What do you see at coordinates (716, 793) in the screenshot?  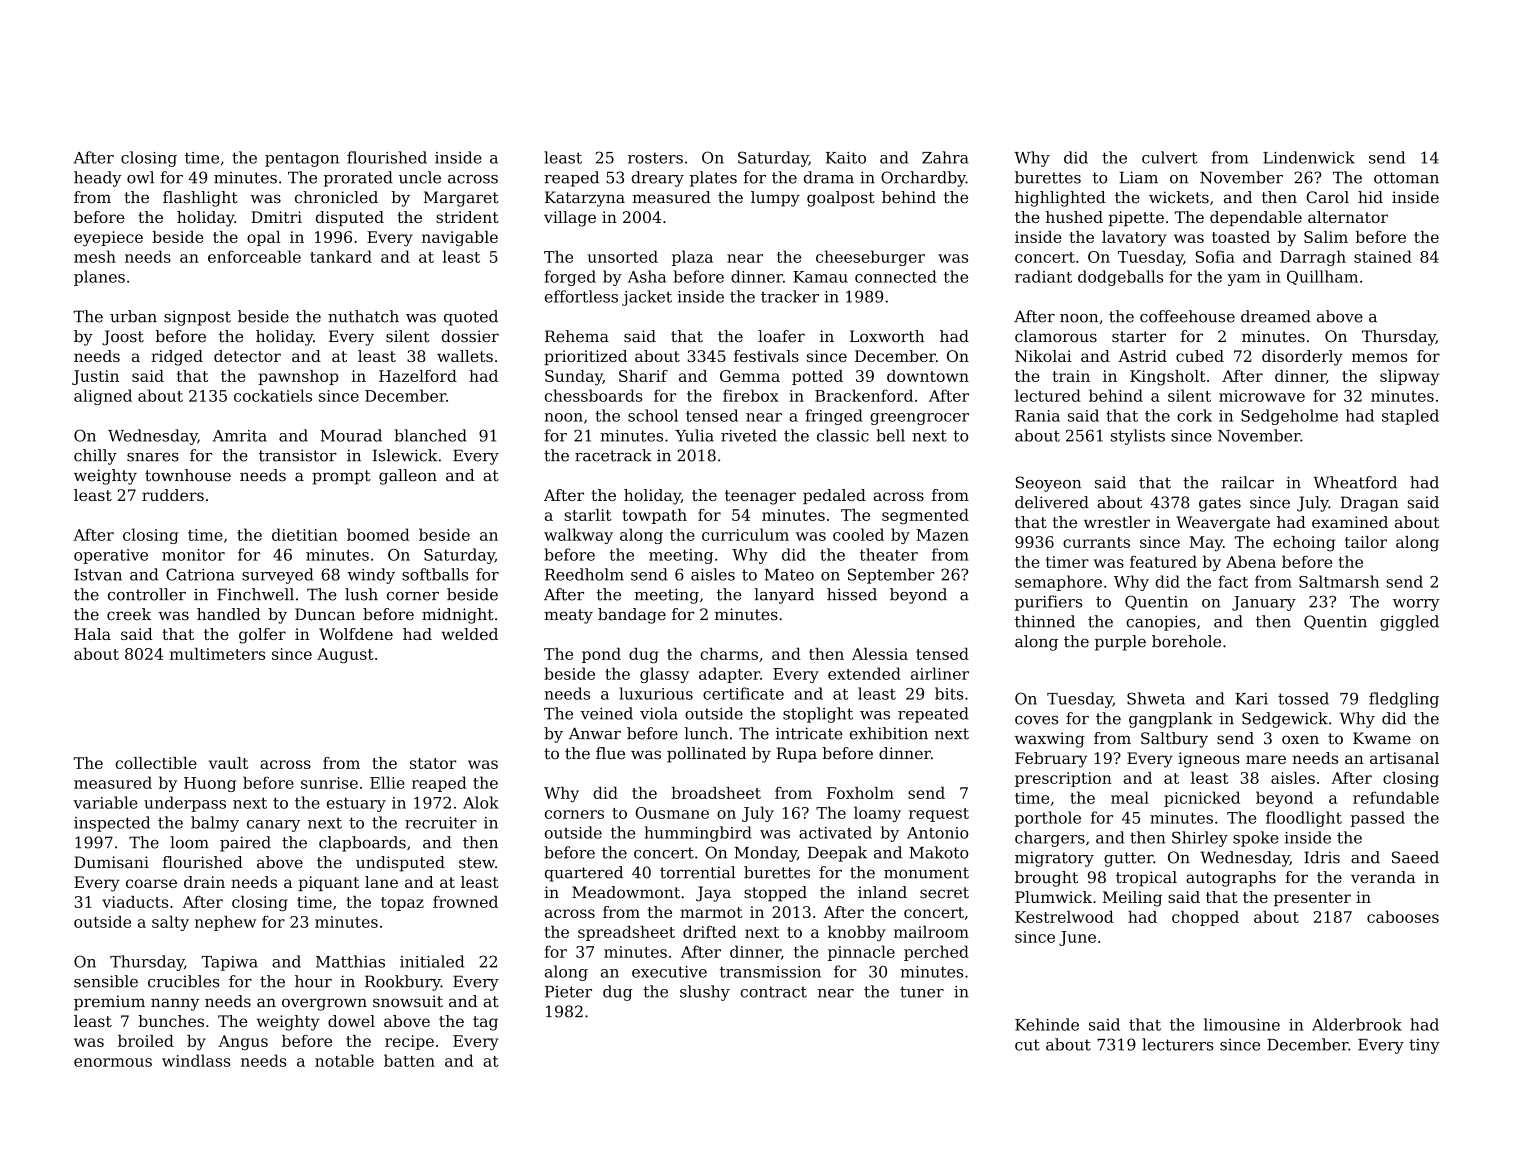 I see `broadsheet` at bounding box center [716, 793].
